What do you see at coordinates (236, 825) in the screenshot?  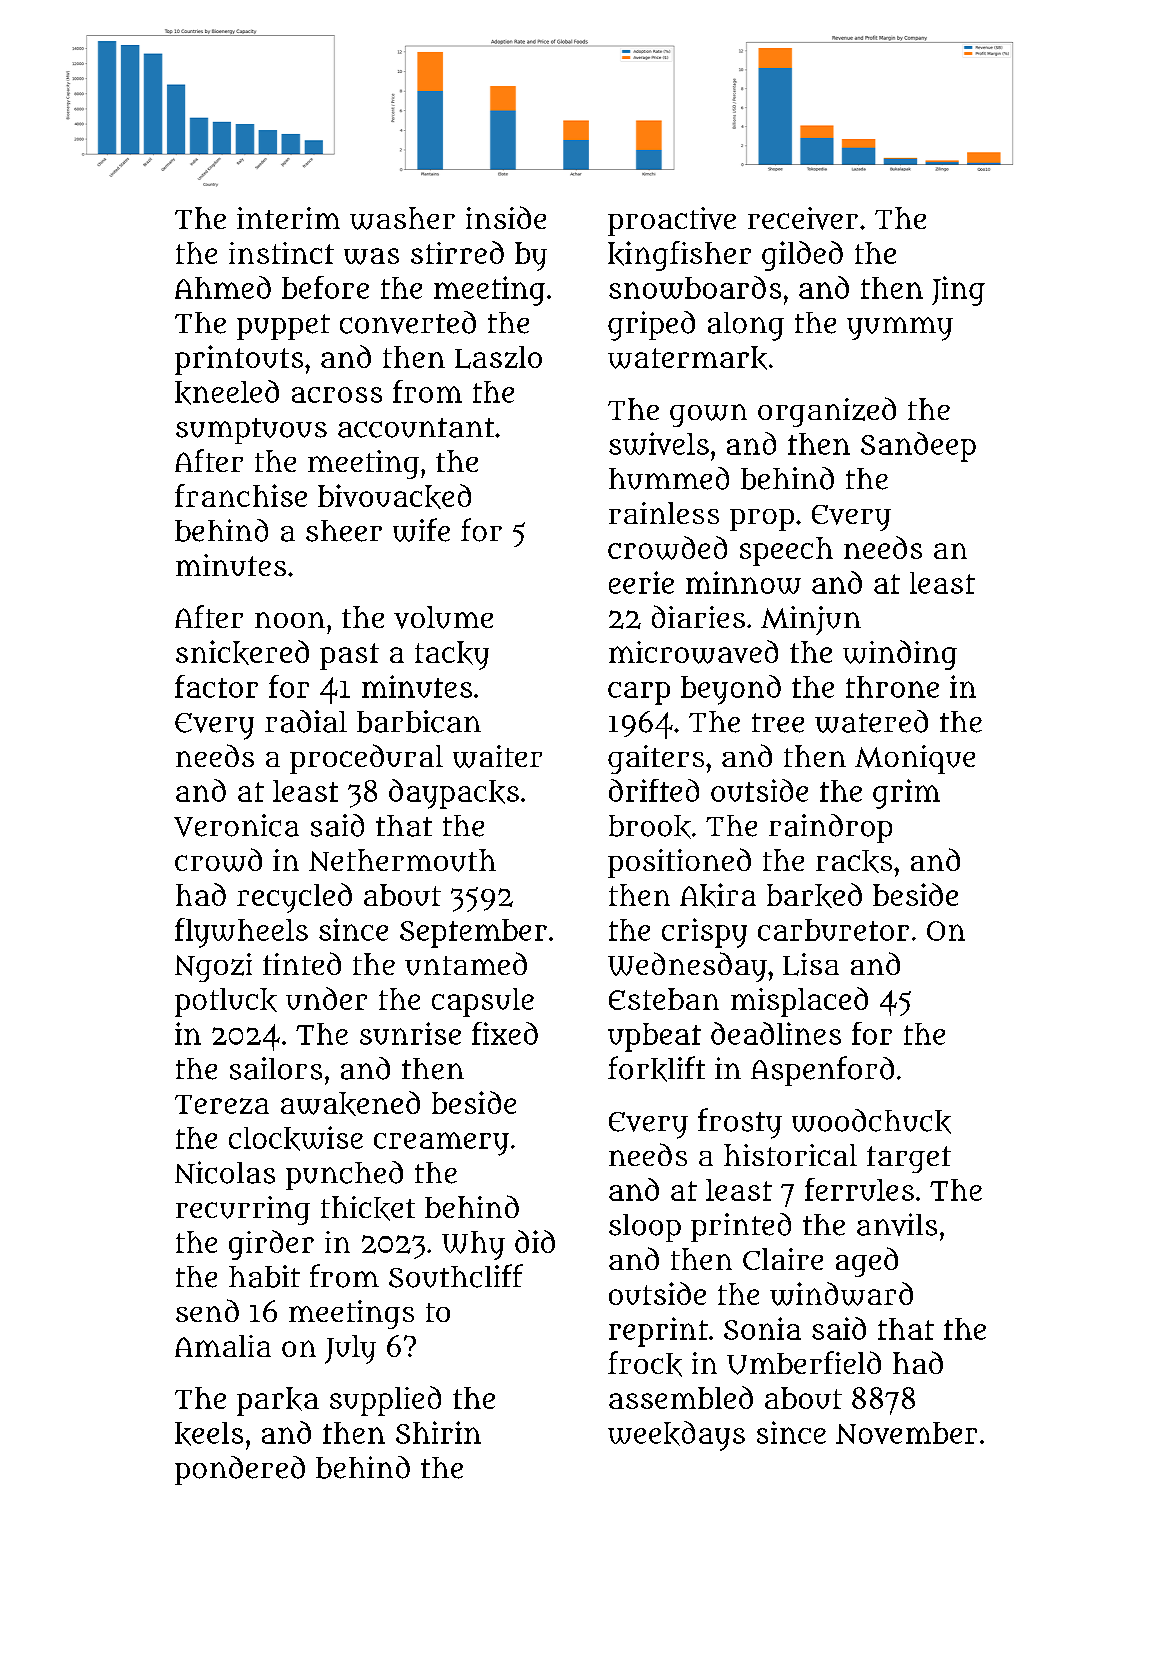 I see `Veronica` at bounding box center [236, 825].
